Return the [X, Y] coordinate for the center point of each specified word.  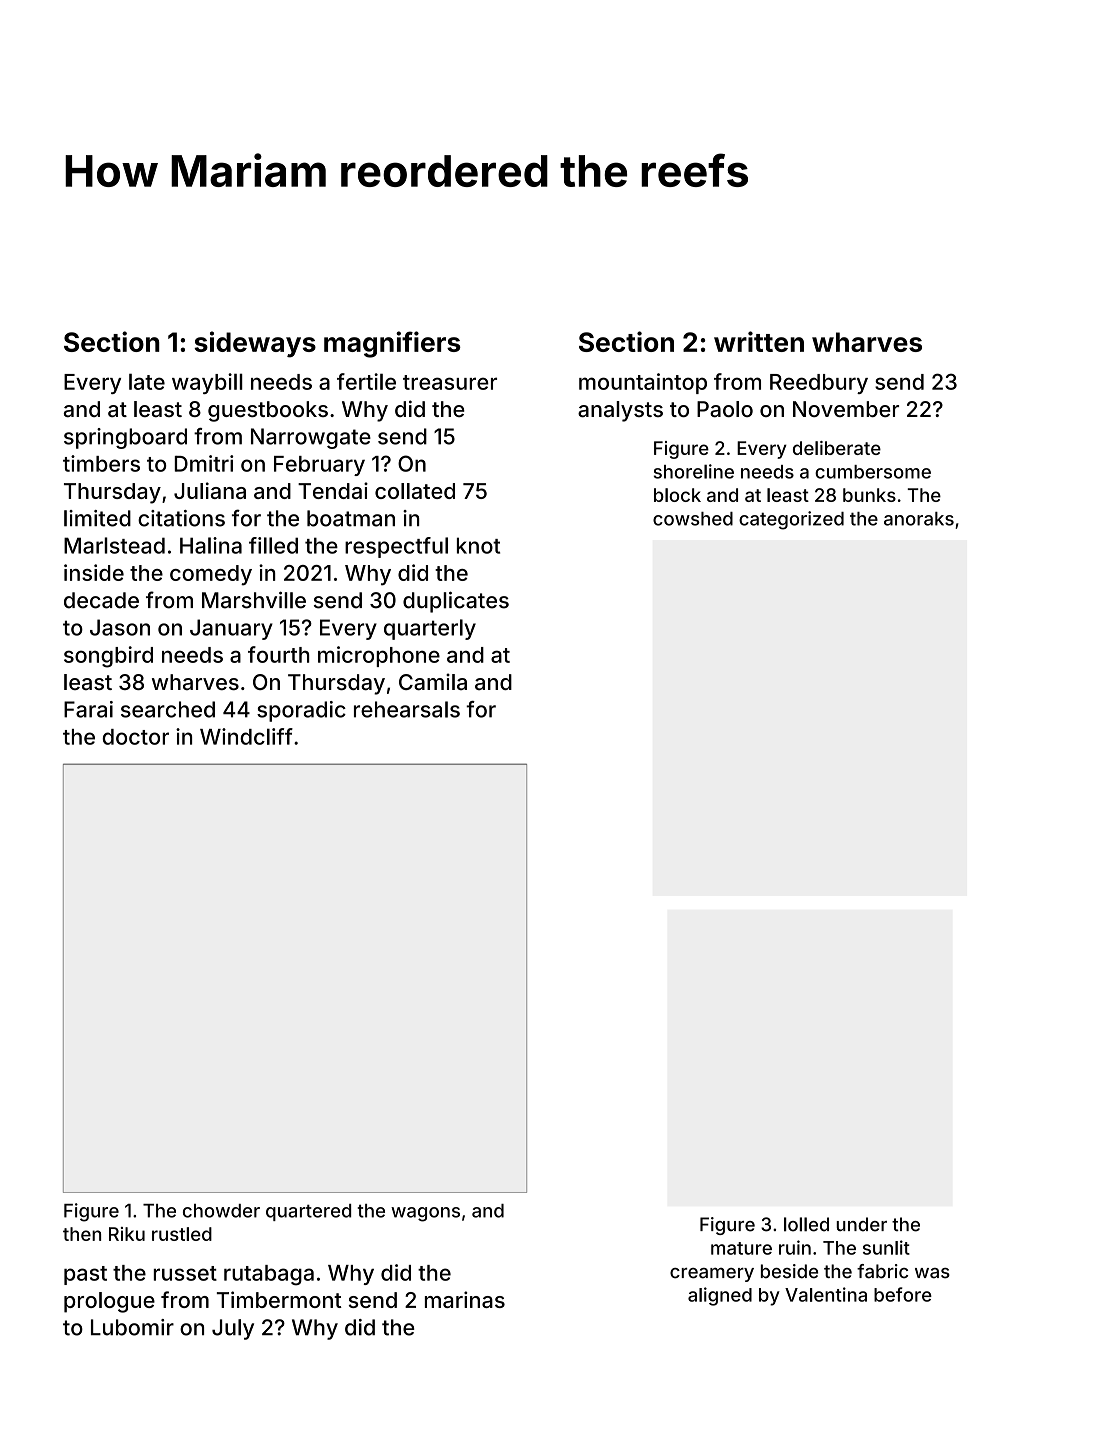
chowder [221, 1211]
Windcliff [246, 736]
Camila [433, 681]
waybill [207, 383]
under [862, 1224]
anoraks [919, 519]
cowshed [693, 519]
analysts [620, 411]
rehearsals [407, 709]
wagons [425, 1214]
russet [185, 1273]
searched [168, 709]
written [759, 341]
